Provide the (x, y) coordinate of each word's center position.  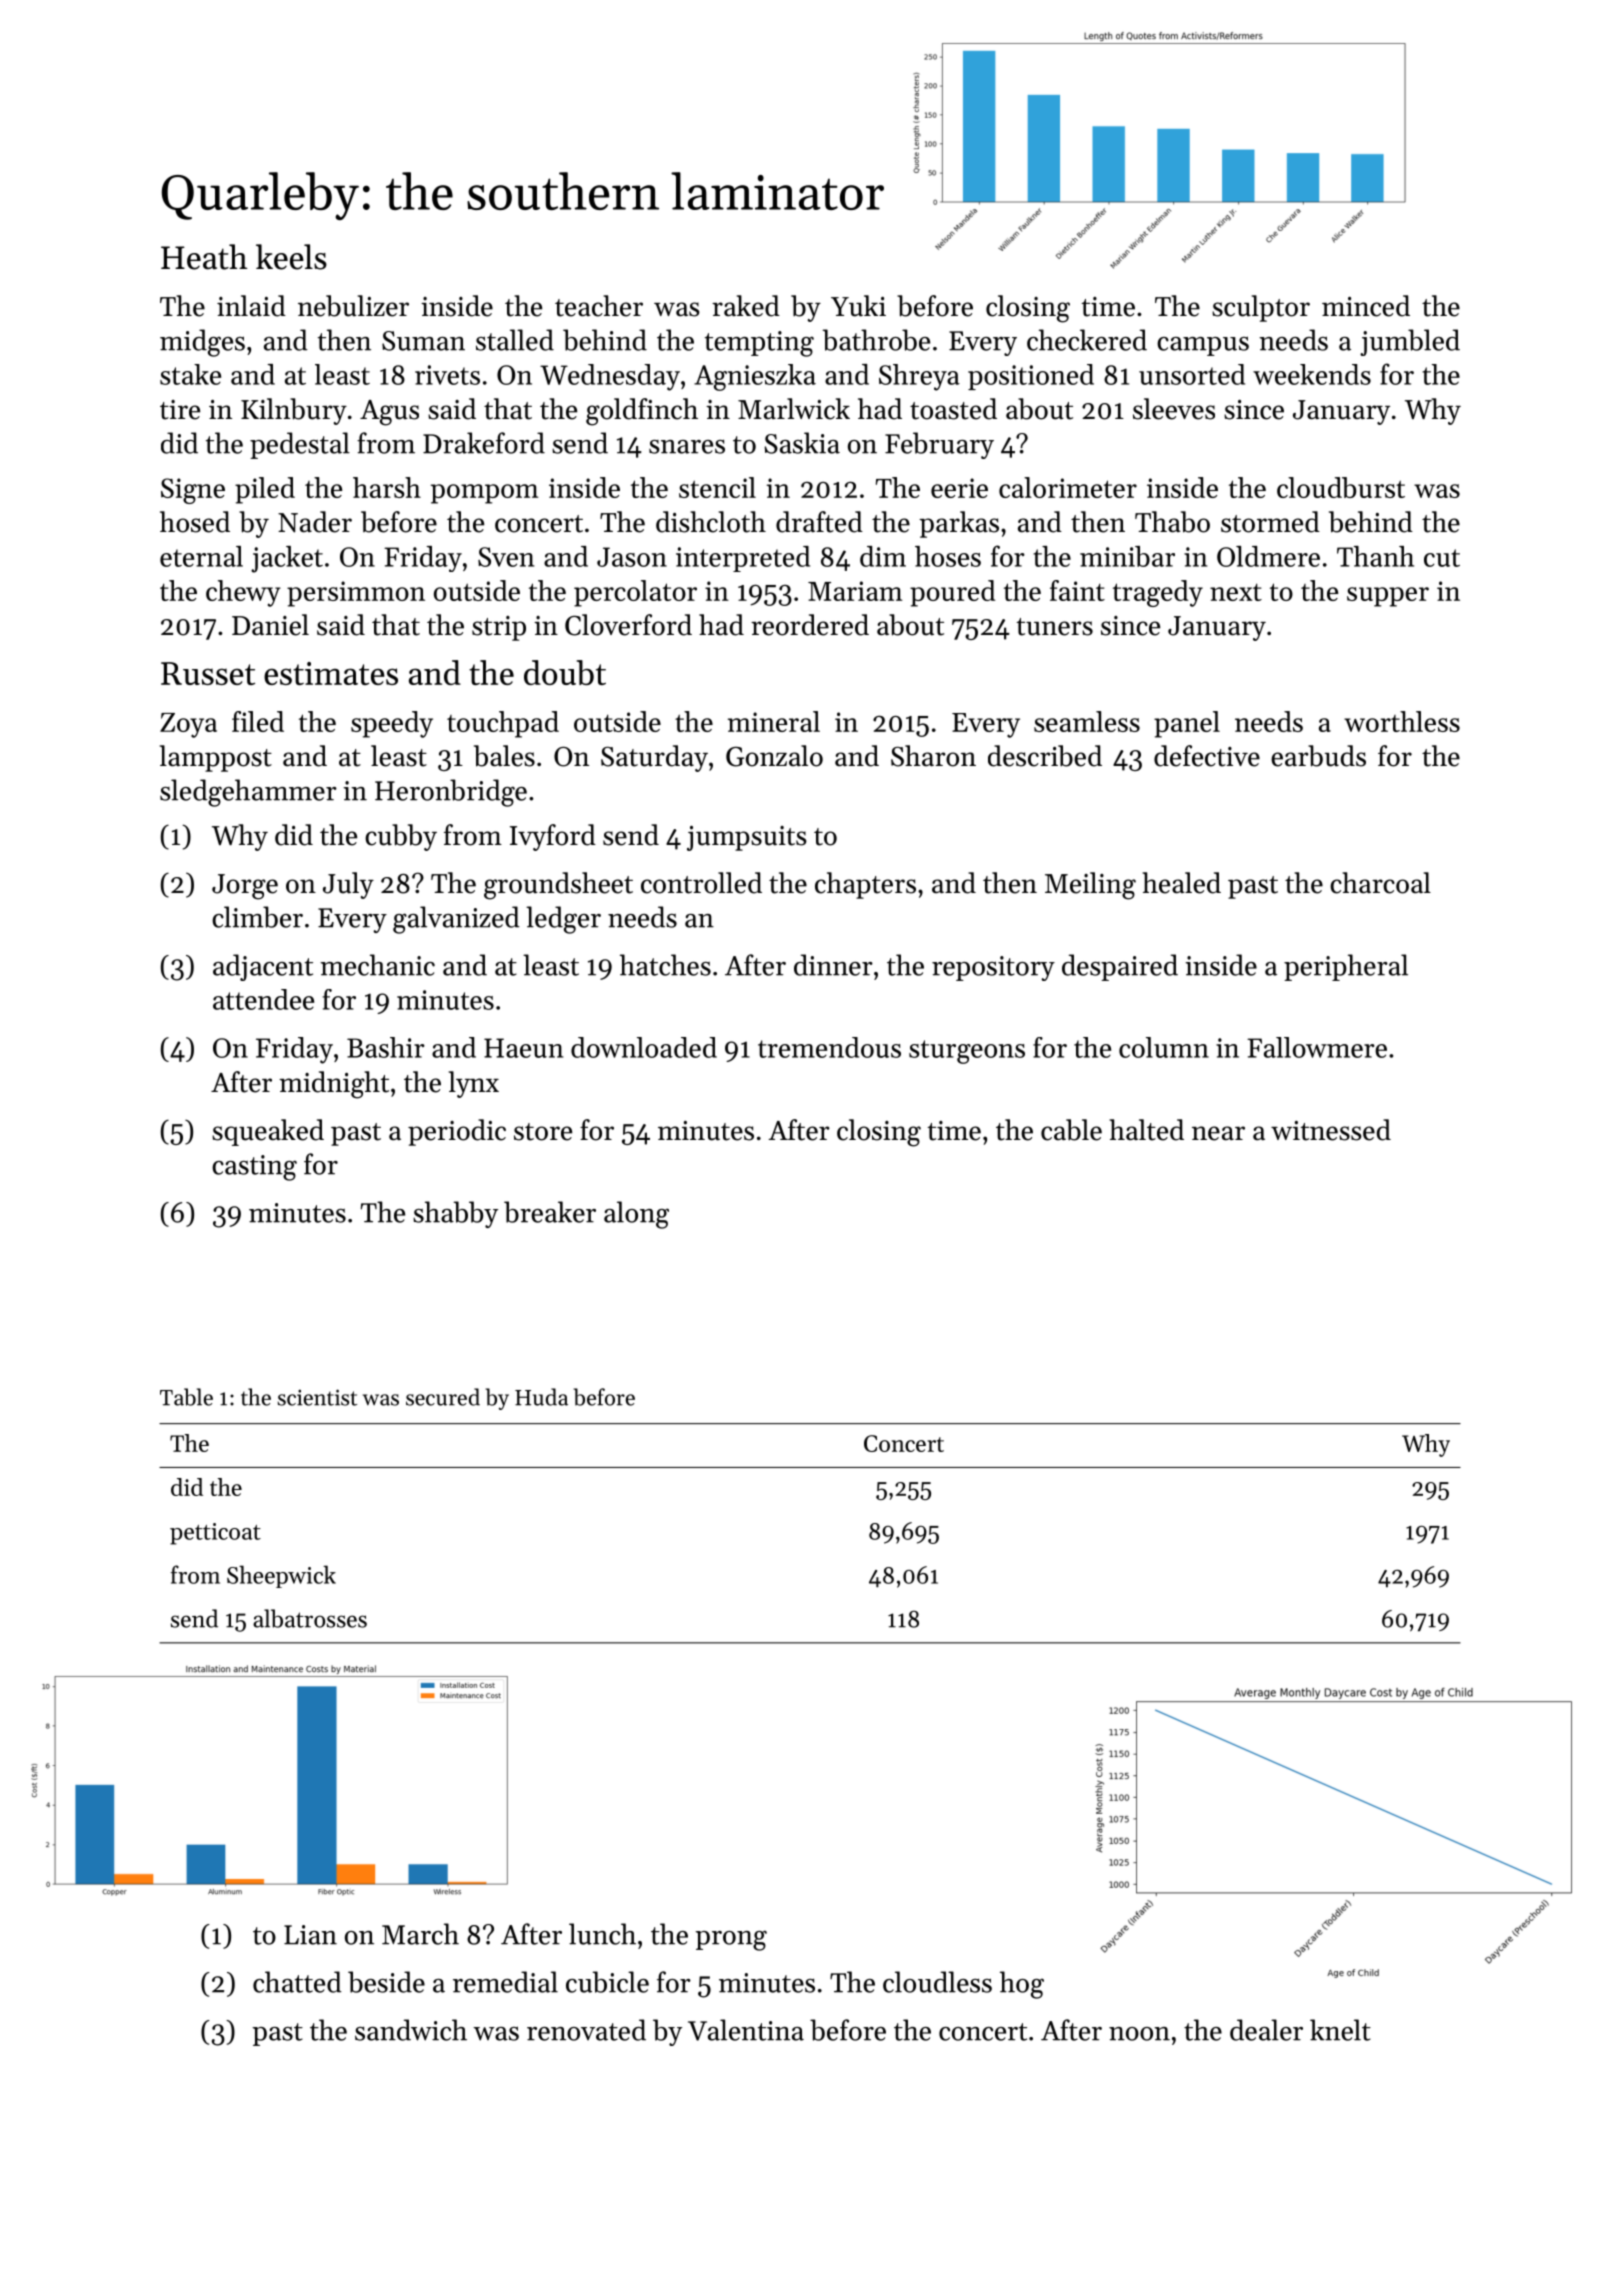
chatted (297, 1982)
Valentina (746, 2030)
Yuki (858, 306)
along (636, 1215)
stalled (515, 340)
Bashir (386, 1047)
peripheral (1346, 967)
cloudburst (1341, 487)
